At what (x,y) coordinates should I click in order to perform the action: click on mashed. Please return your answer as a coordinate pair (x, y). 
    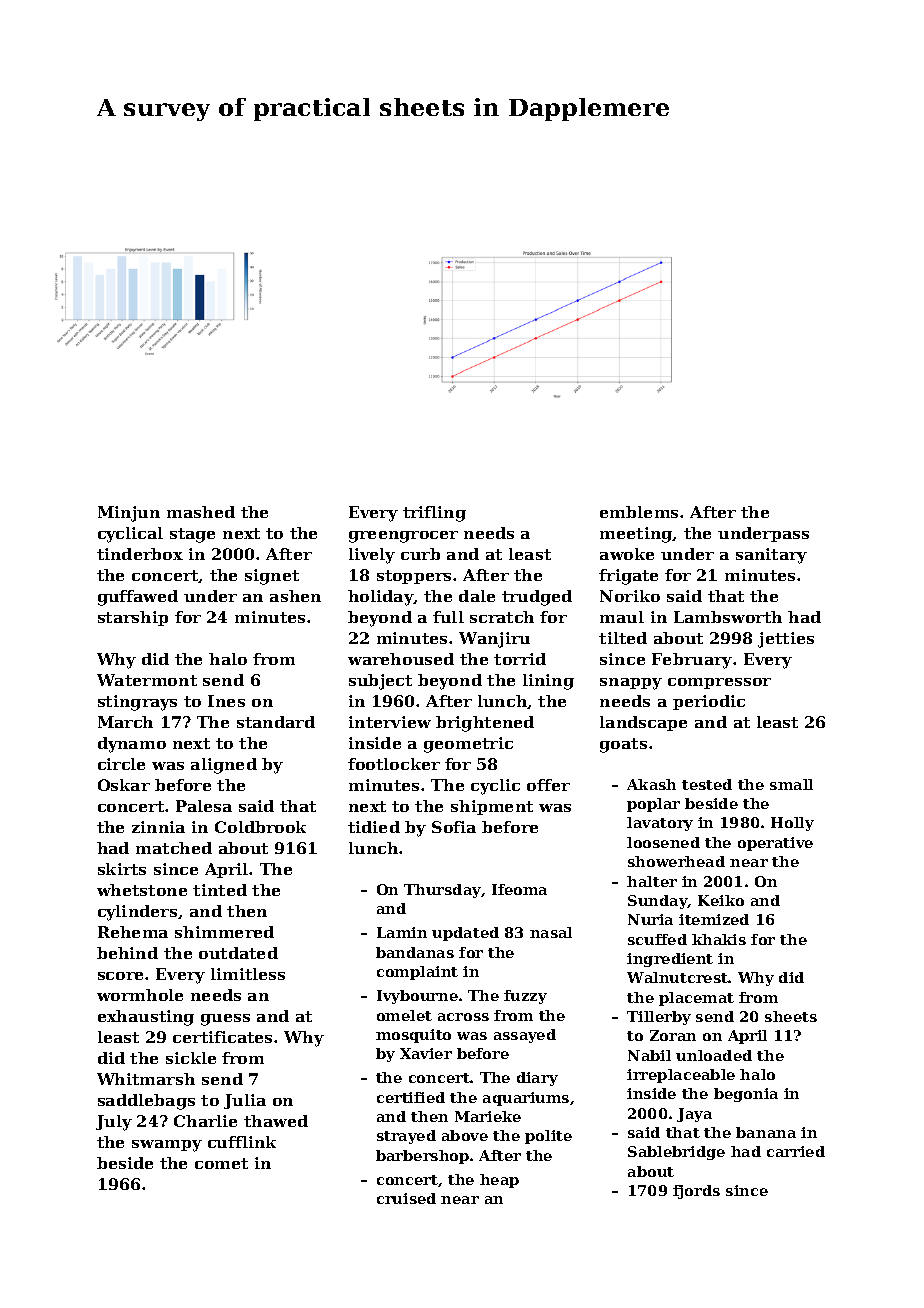
    Looking at the image, I should click on (201, 512).
